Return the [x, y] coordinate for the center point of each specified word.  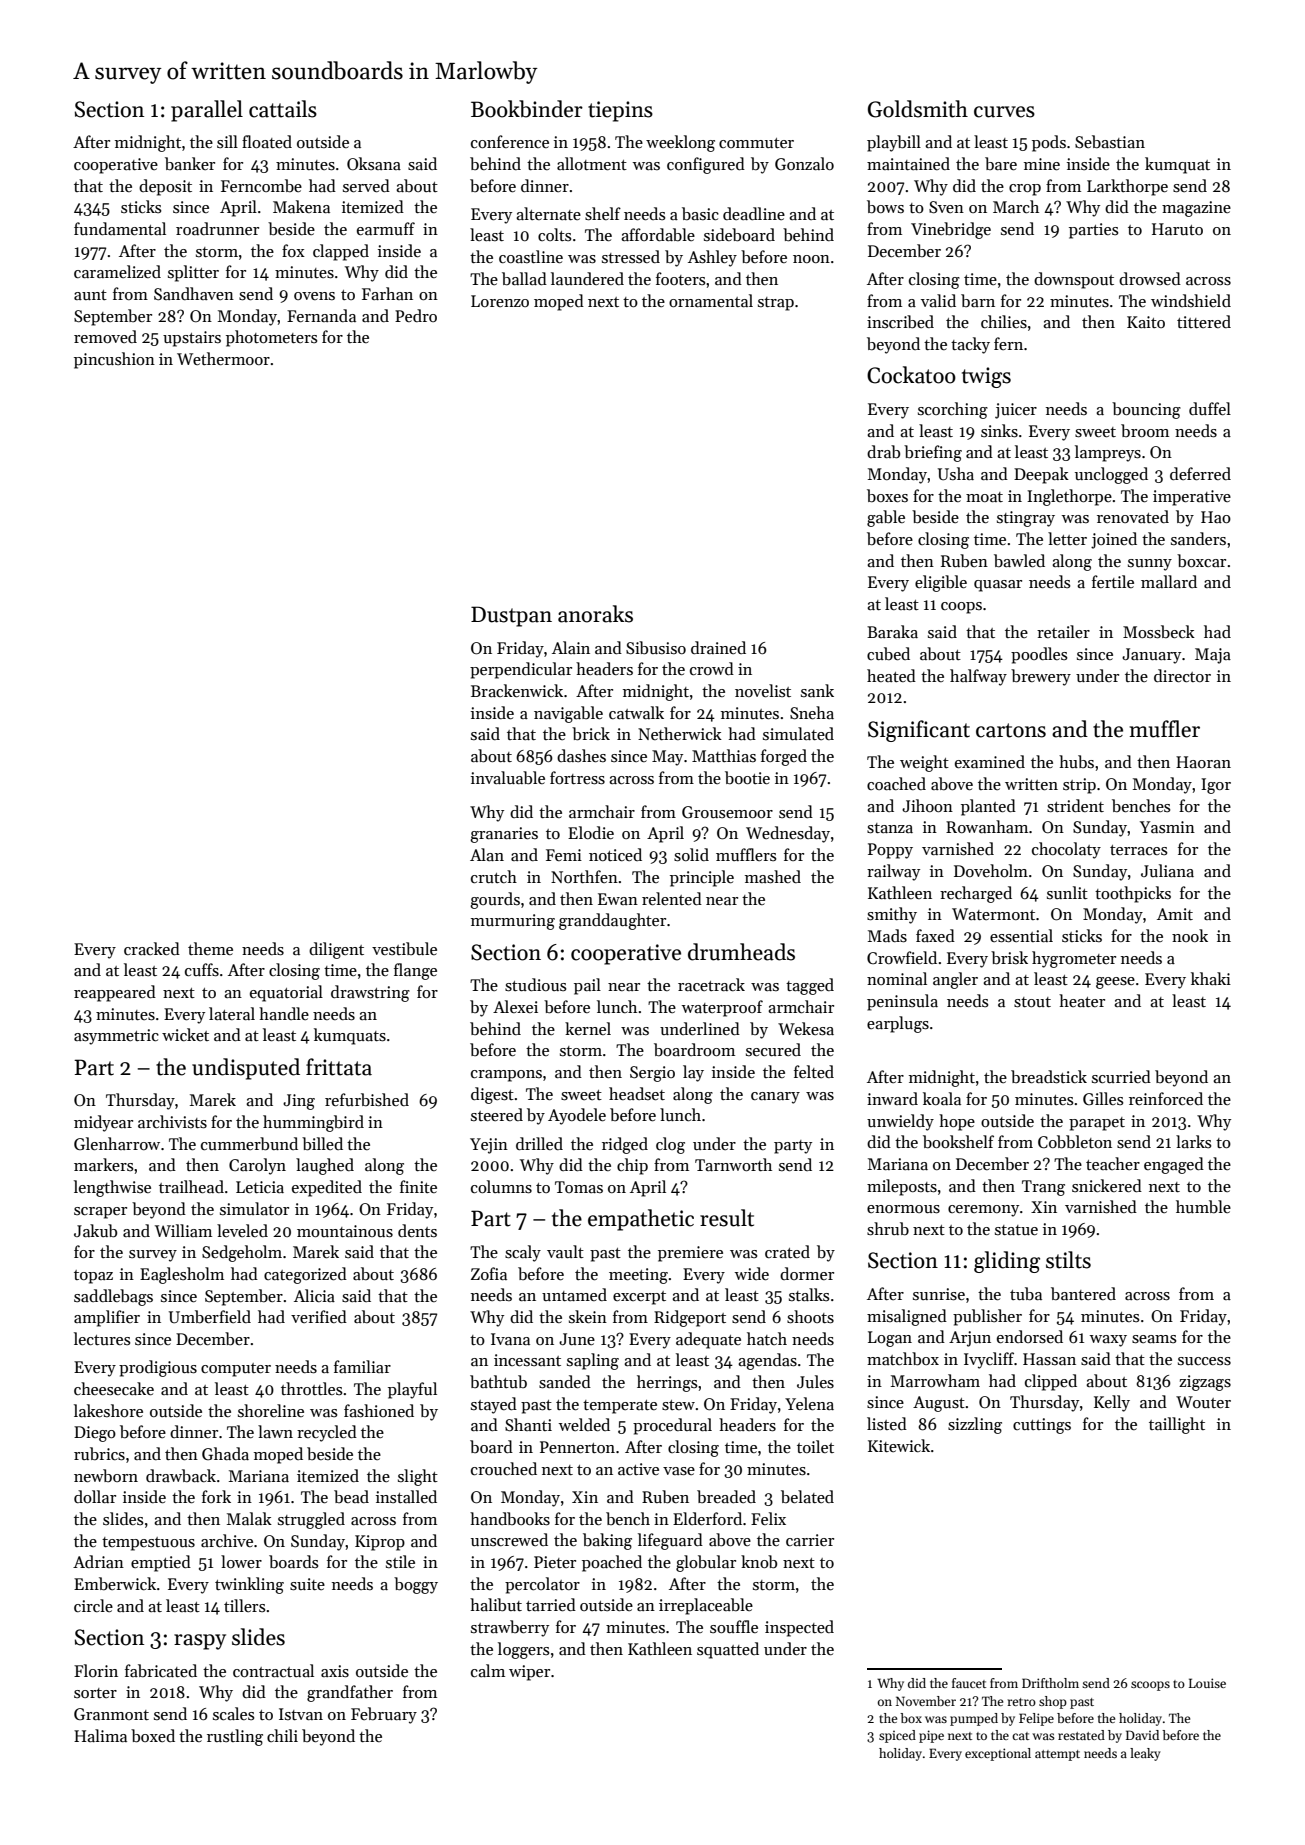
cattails [283, 109]
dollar [95, 1496]
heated [891, 675]
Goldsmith [918, 109]
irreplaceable [706, 1606]
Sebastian [1110, 141]
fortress [577, 778]
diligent [336, 950]
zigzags [1205, 1383]
